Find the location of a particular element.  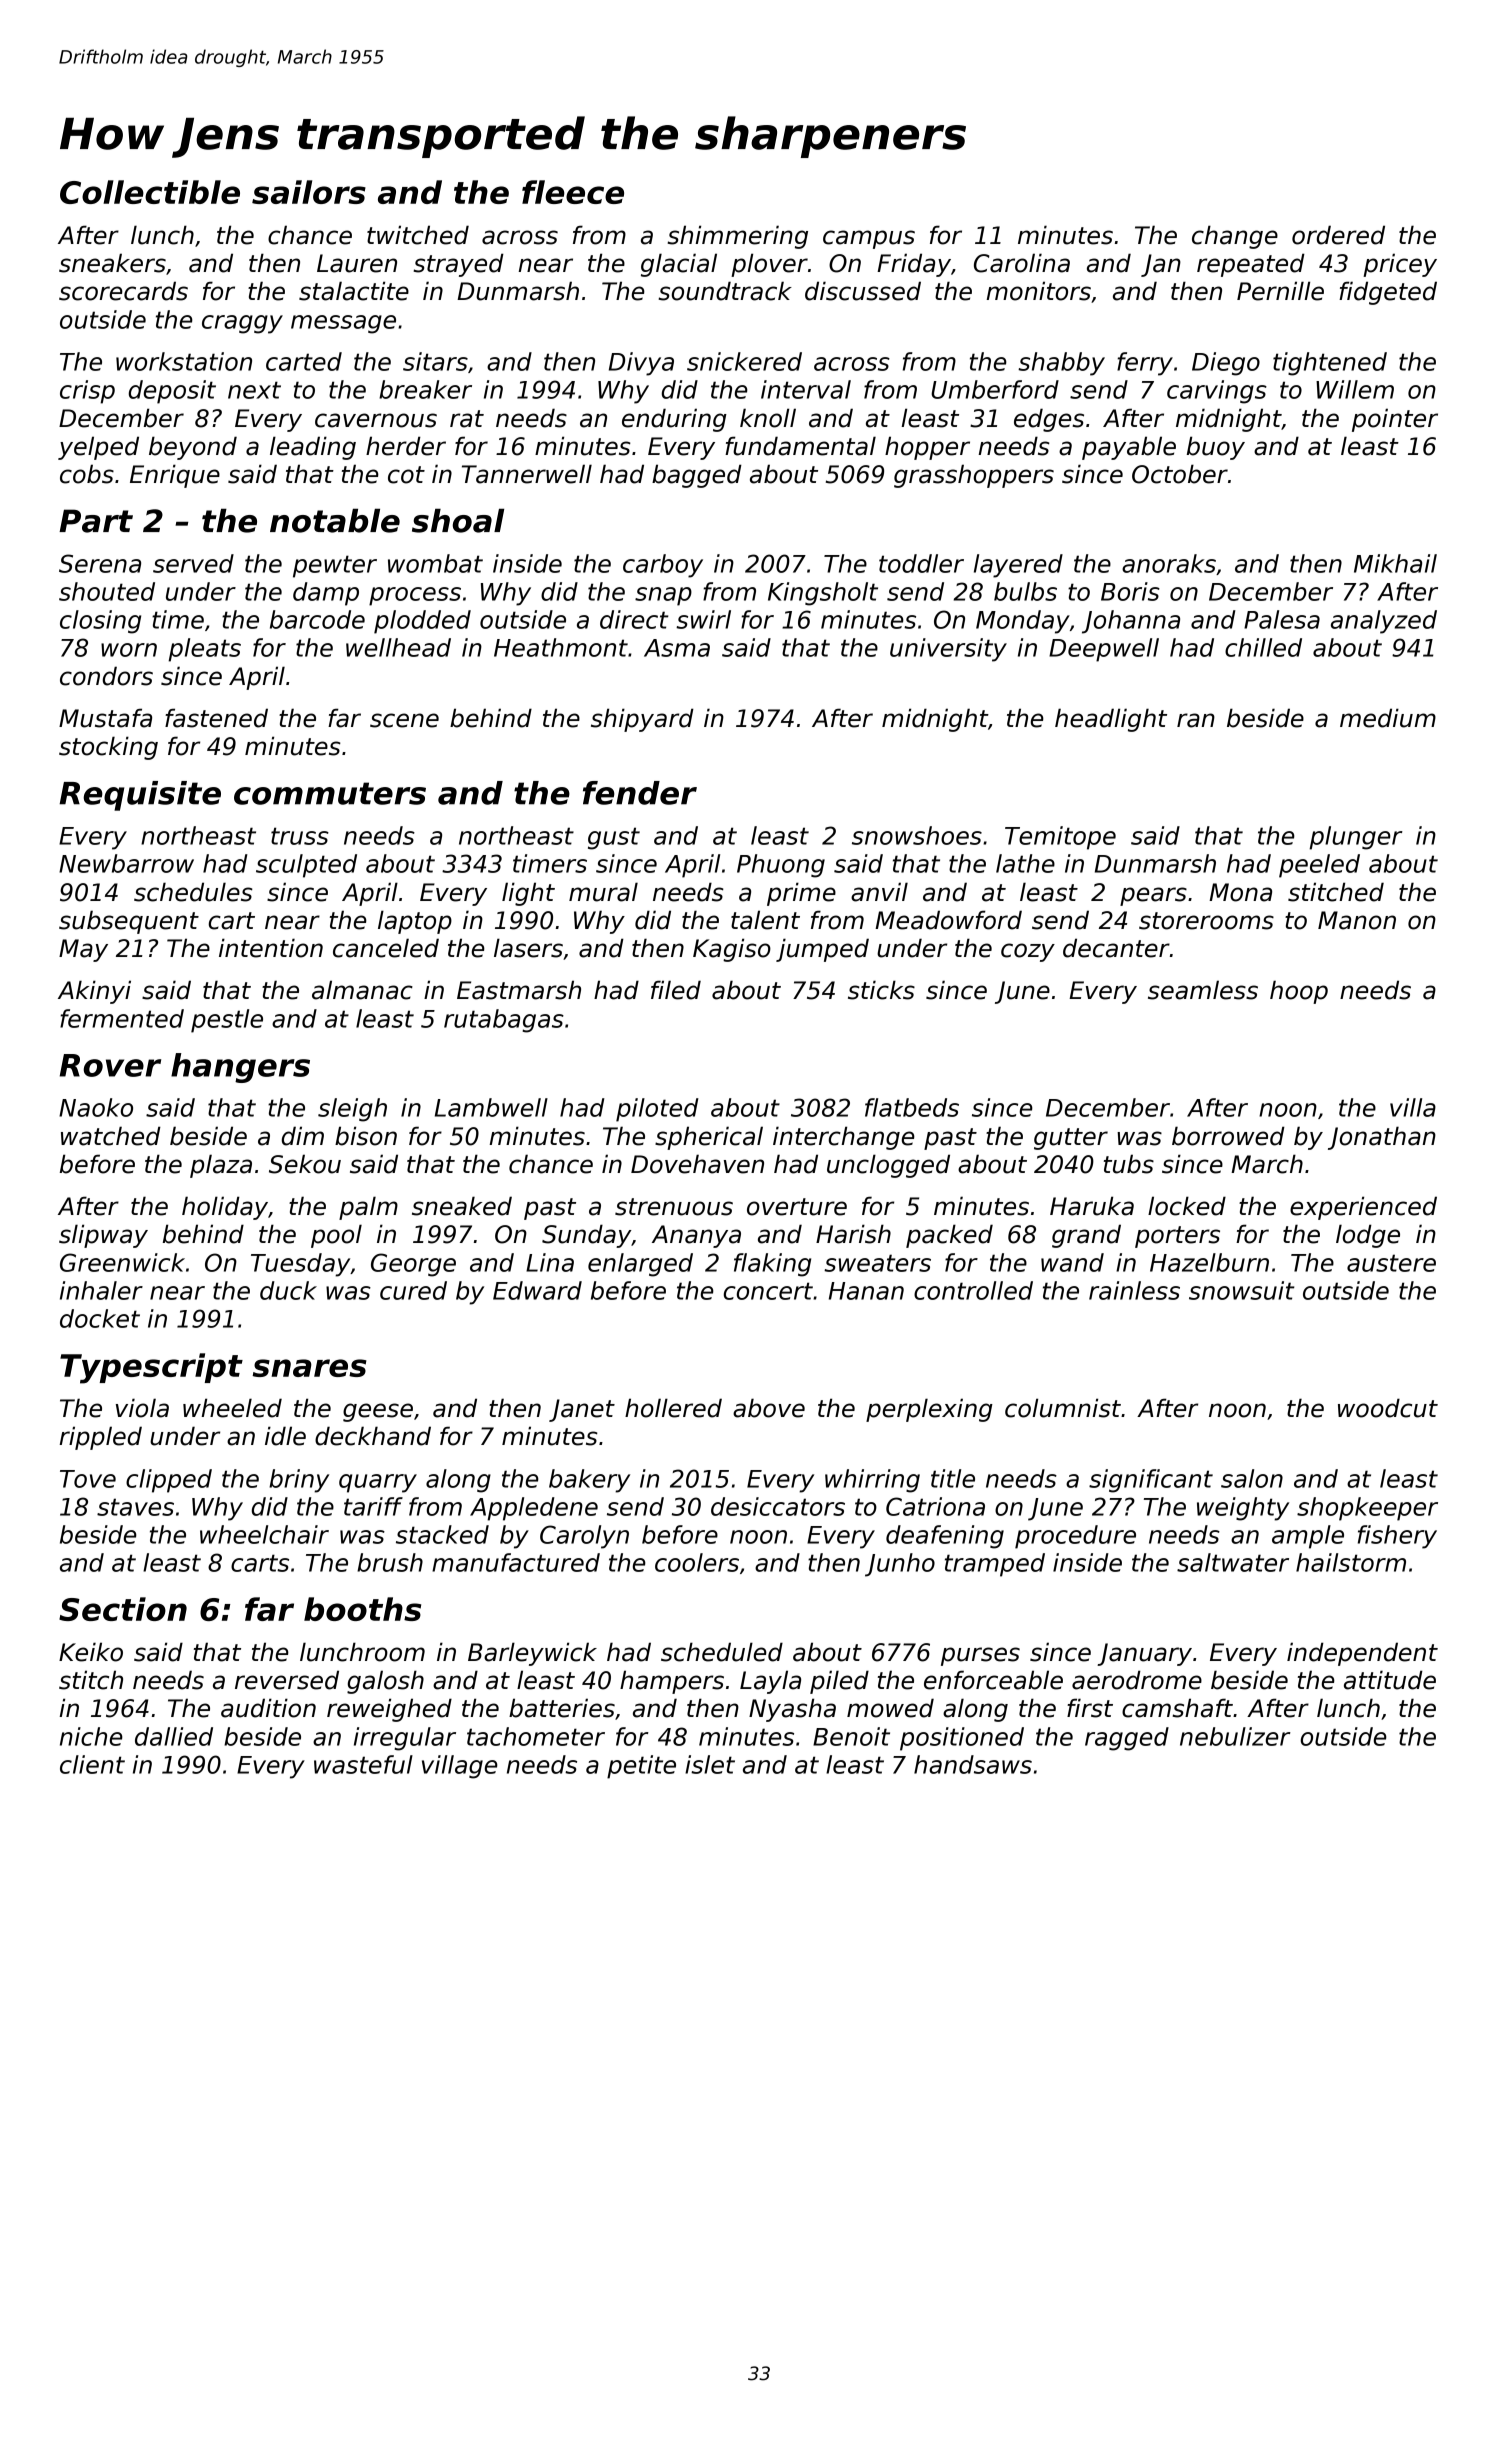

piloted is located at coordinates (657, 1110).
